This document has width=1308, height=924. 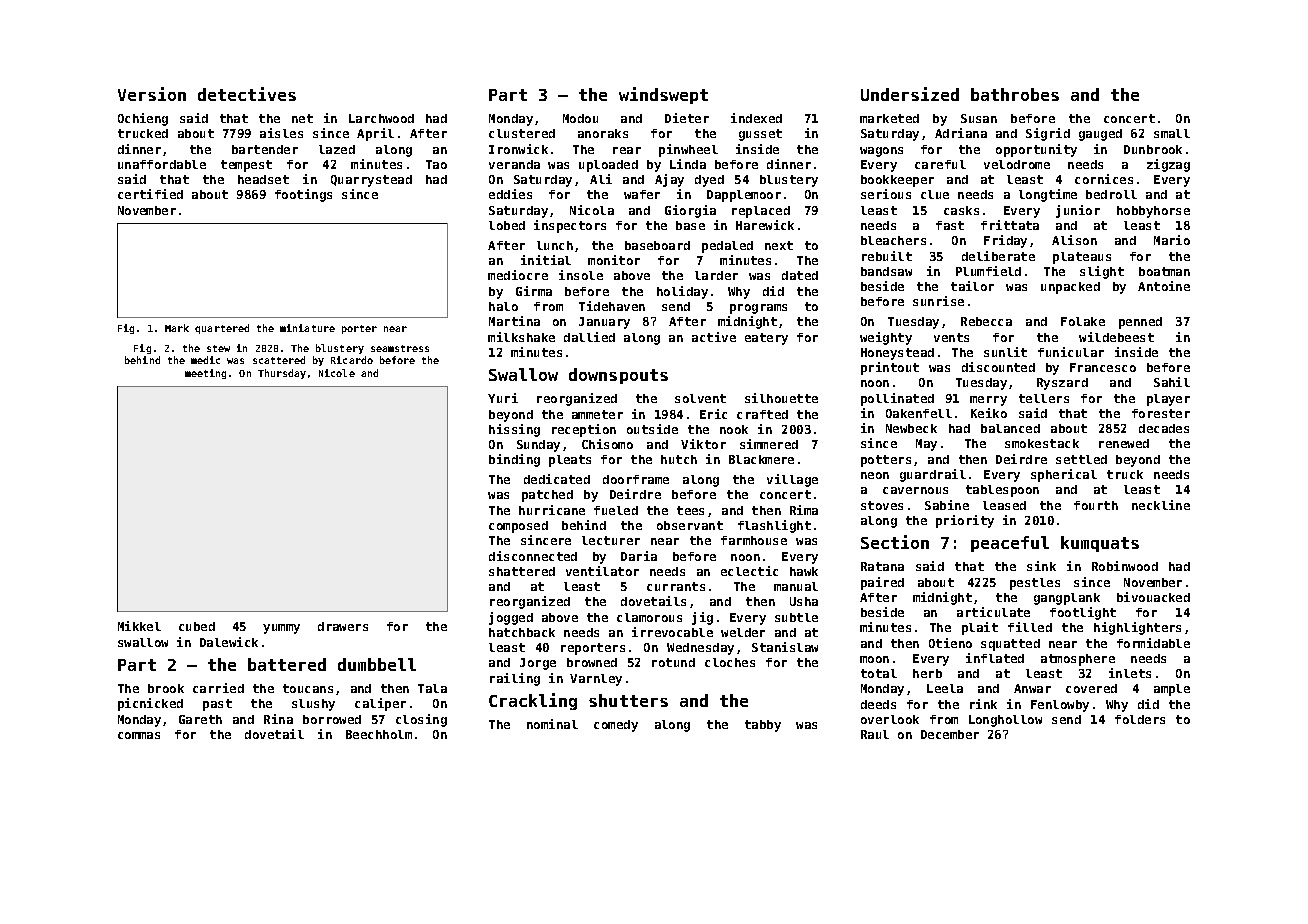 What do you see at coordinates (763, 726) in the document?
I see `tabby` at bounding box center [763, 726].
